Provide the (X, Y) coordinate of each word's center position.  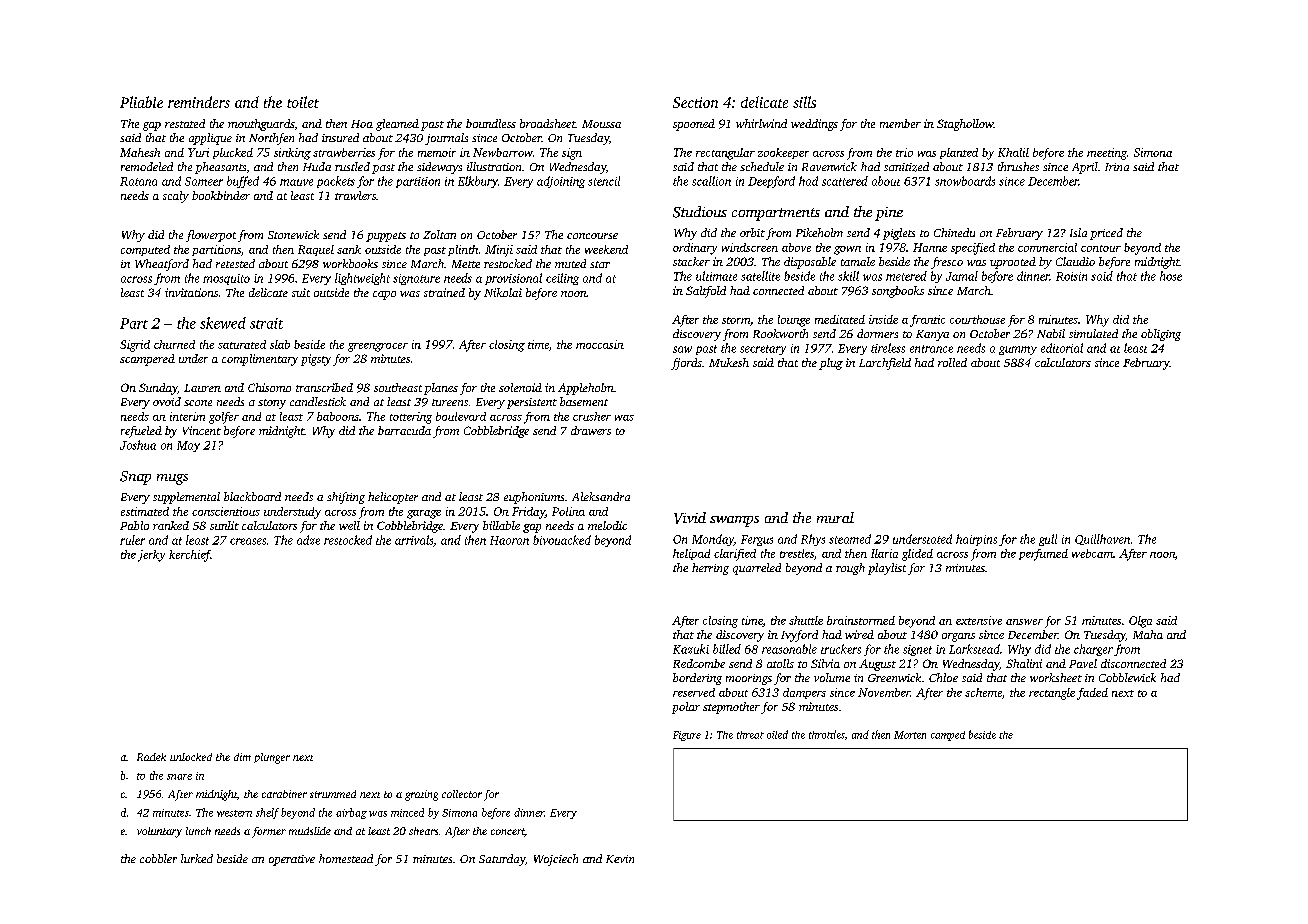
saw (682, 349)
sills (804, 102)
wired (859, 634)
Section (695, 102)
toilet (303, 102)
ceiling (562, 279)
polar (686, 708)
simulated (1093, 333)
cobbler (158, 858)
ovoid (167, 401)
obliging (1161, 335)
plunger (272, 758)
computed (145, 250)
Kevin (620, 859)
